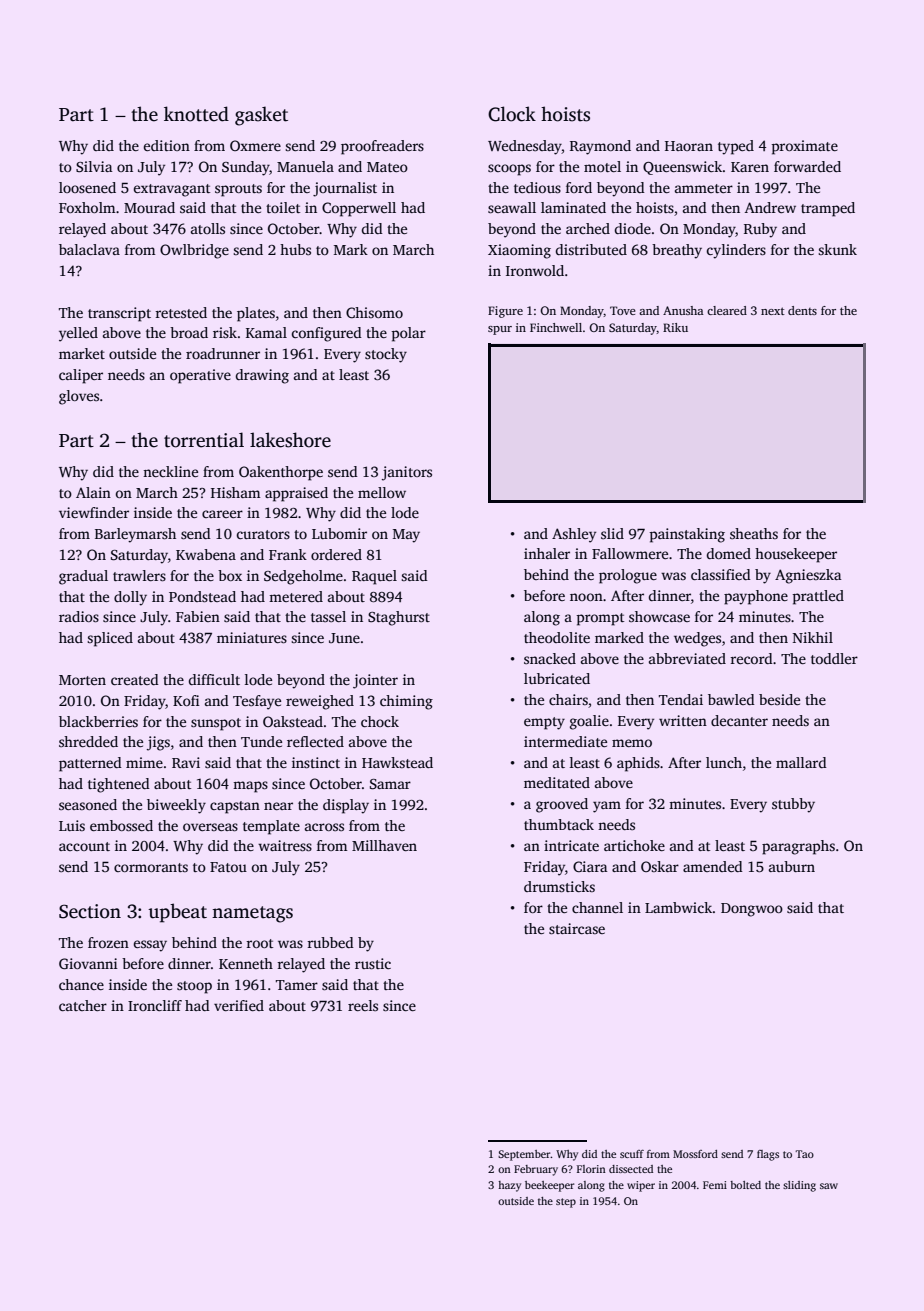 The image size is (924, 1311). What do you see at coordinates (549, 1186) in the image?
I see `beekeeper` at bounding box center [549, 1186].
